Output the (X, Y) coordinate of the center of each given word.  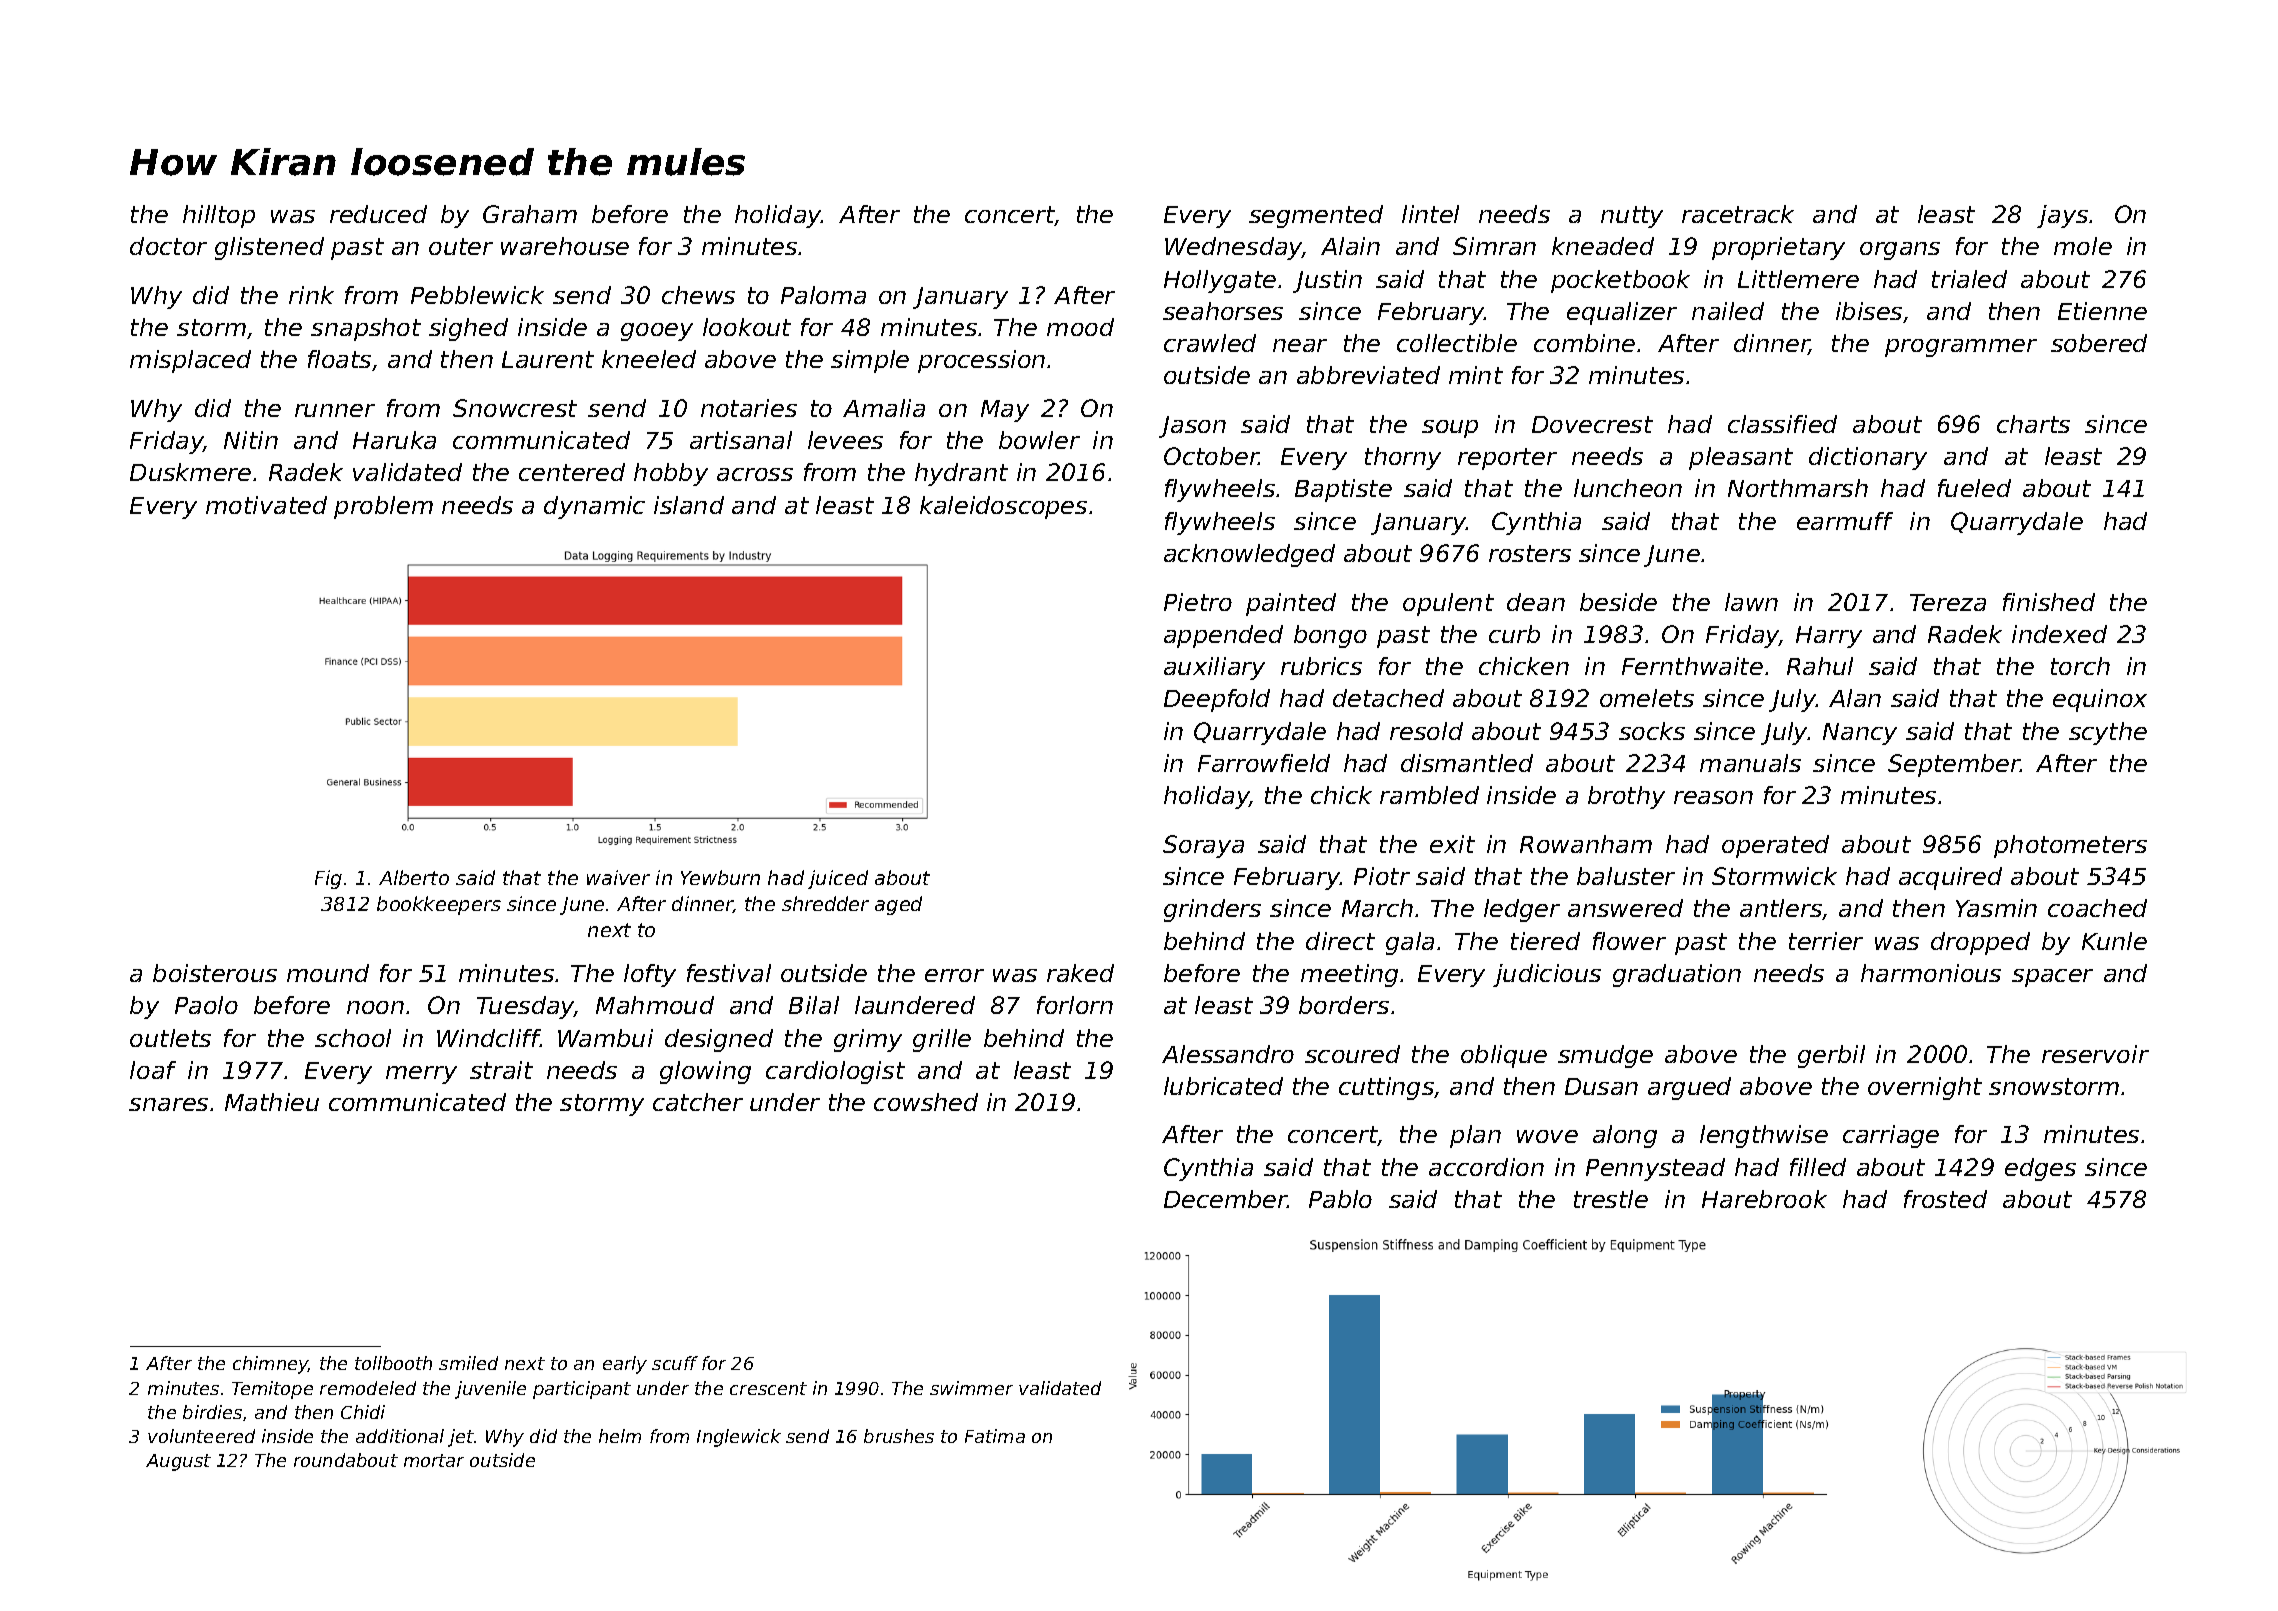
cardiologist (835, 1072)
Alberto (414, 877)
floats (339, 359)
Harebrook (1764, 1199)
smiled (468, 1363)
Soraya (1203, 846)
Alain (1350, 246)
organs (1900, 251)
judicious (1547, 975)
